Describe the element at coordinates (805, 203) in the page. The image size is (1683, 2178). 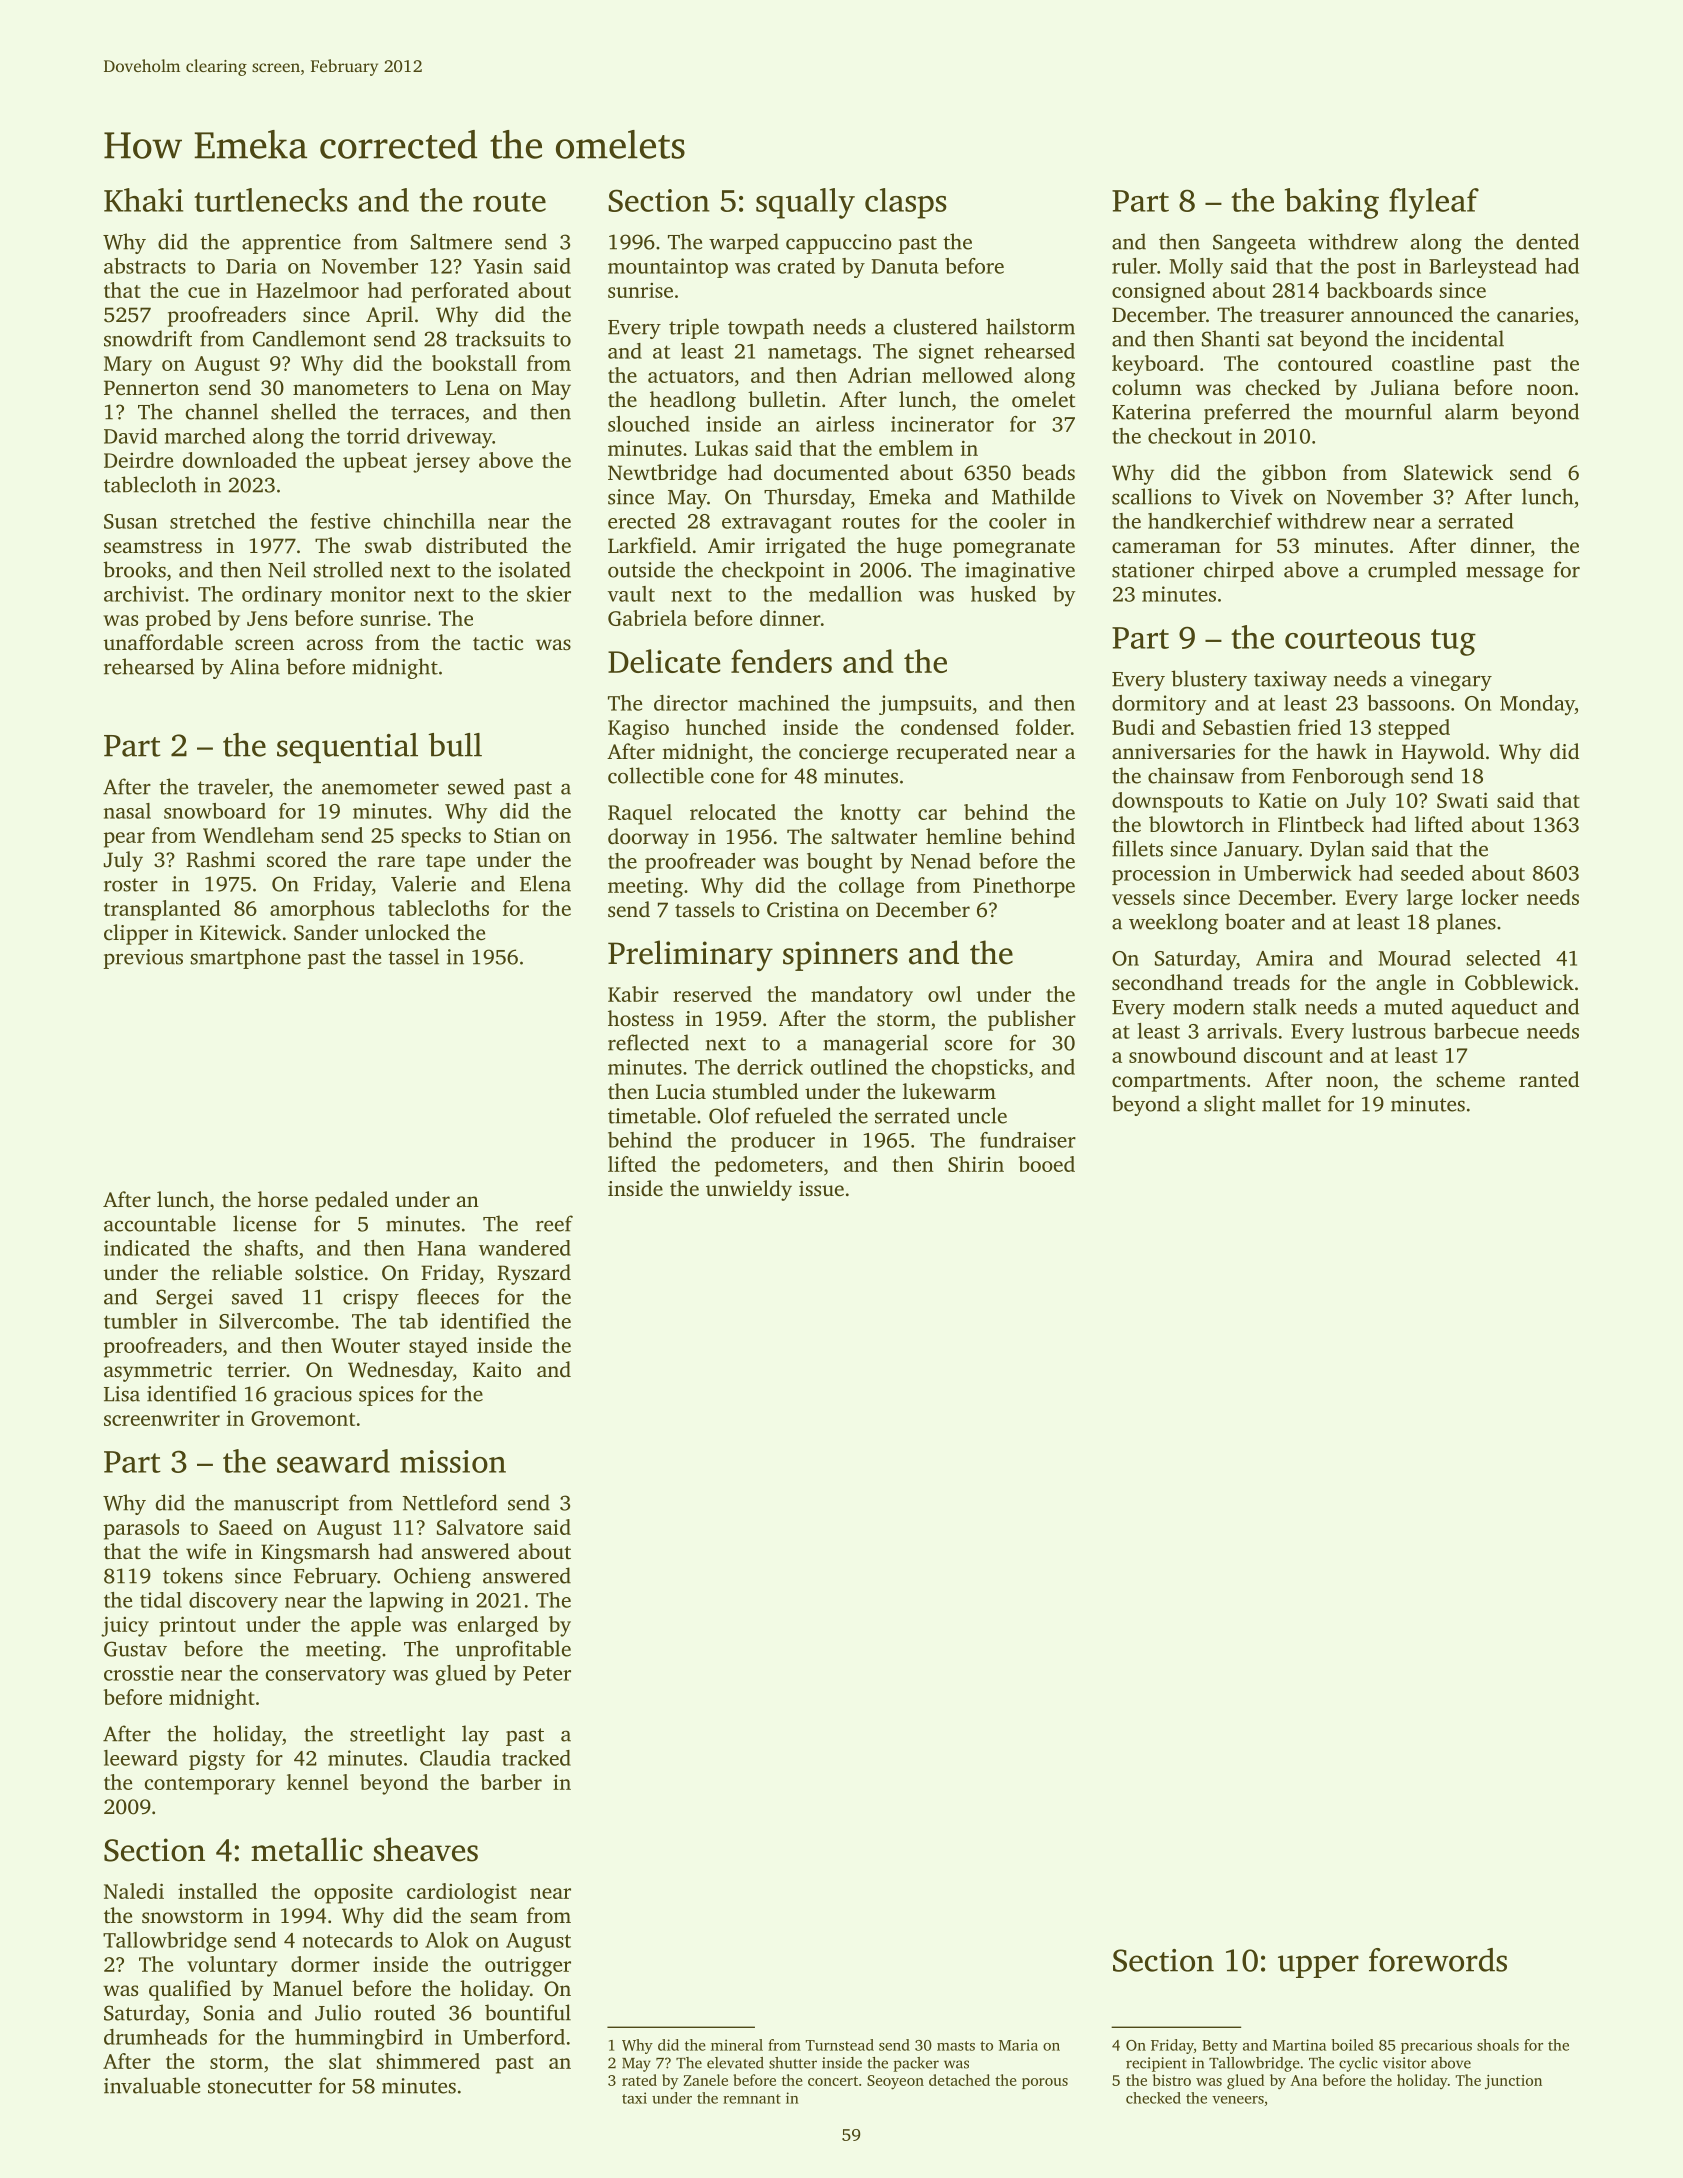
I see `squally` at that location.
